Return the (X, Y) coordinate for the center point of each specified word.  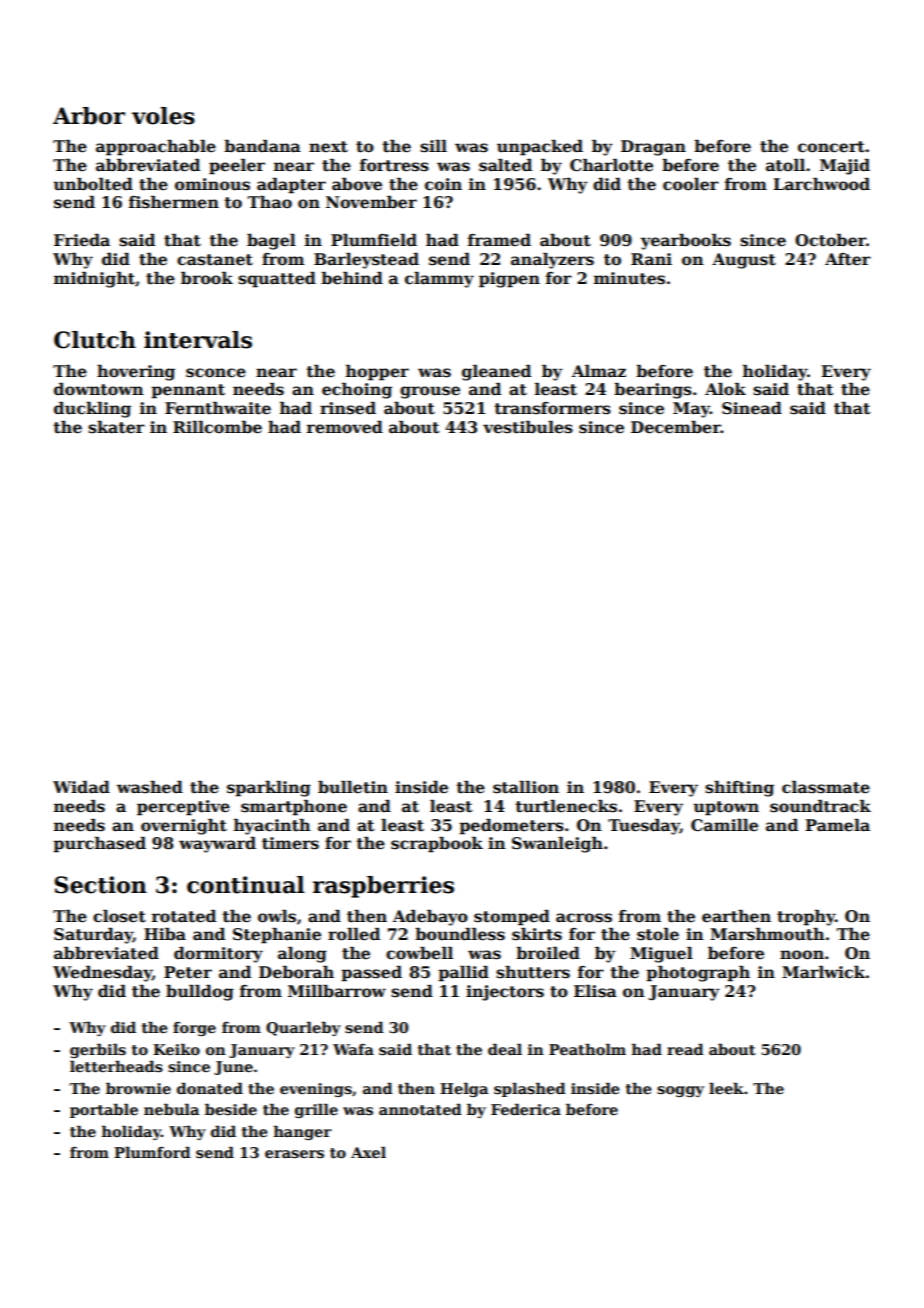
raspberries (383, 887)
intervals (198, 340)
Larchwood (821, 184)
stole (658, 934)
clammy (439, 280)
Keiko (176, 1049)
